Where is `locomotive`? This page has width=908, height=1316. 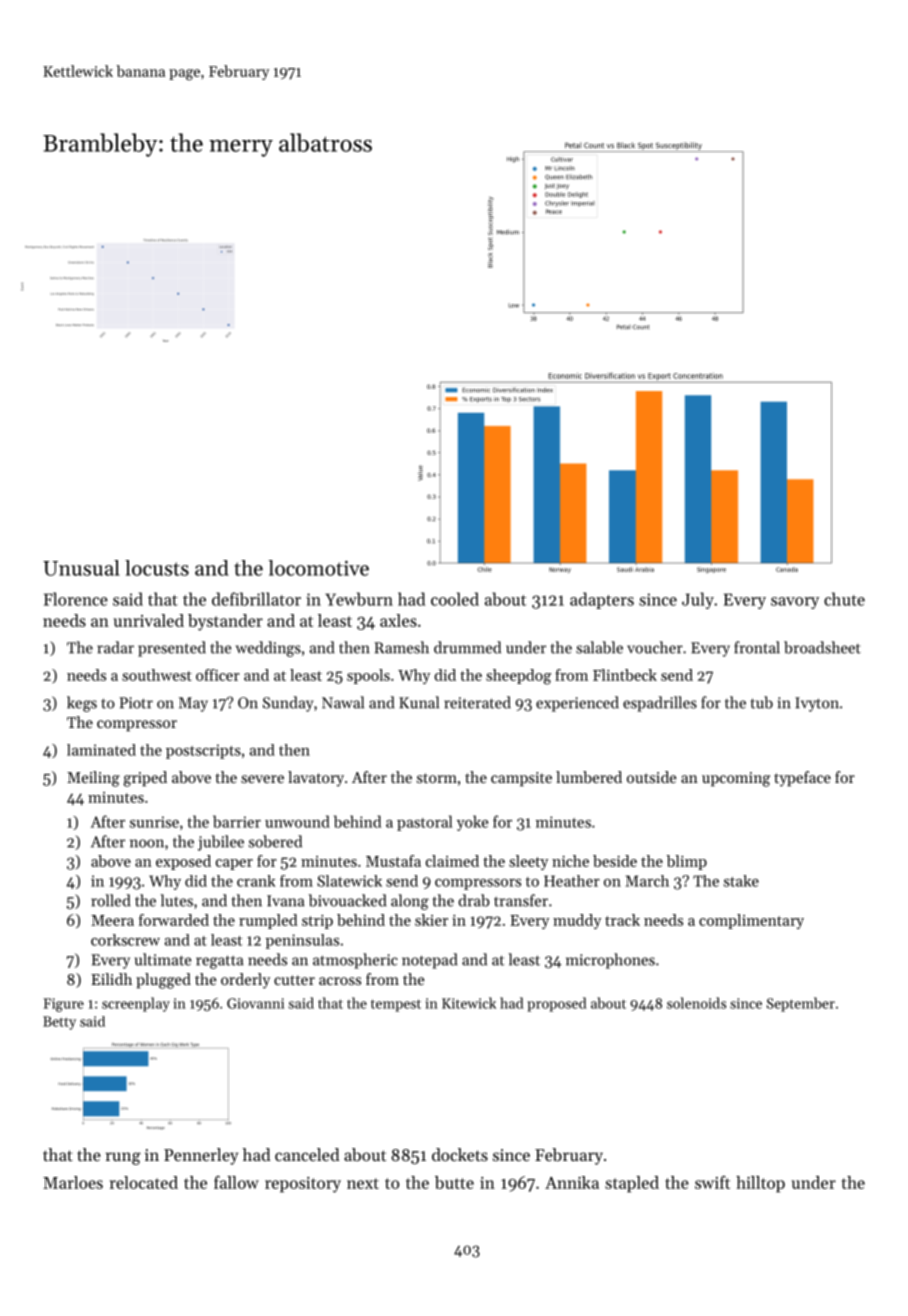 locomotive is located at coordinates (318, 568).
